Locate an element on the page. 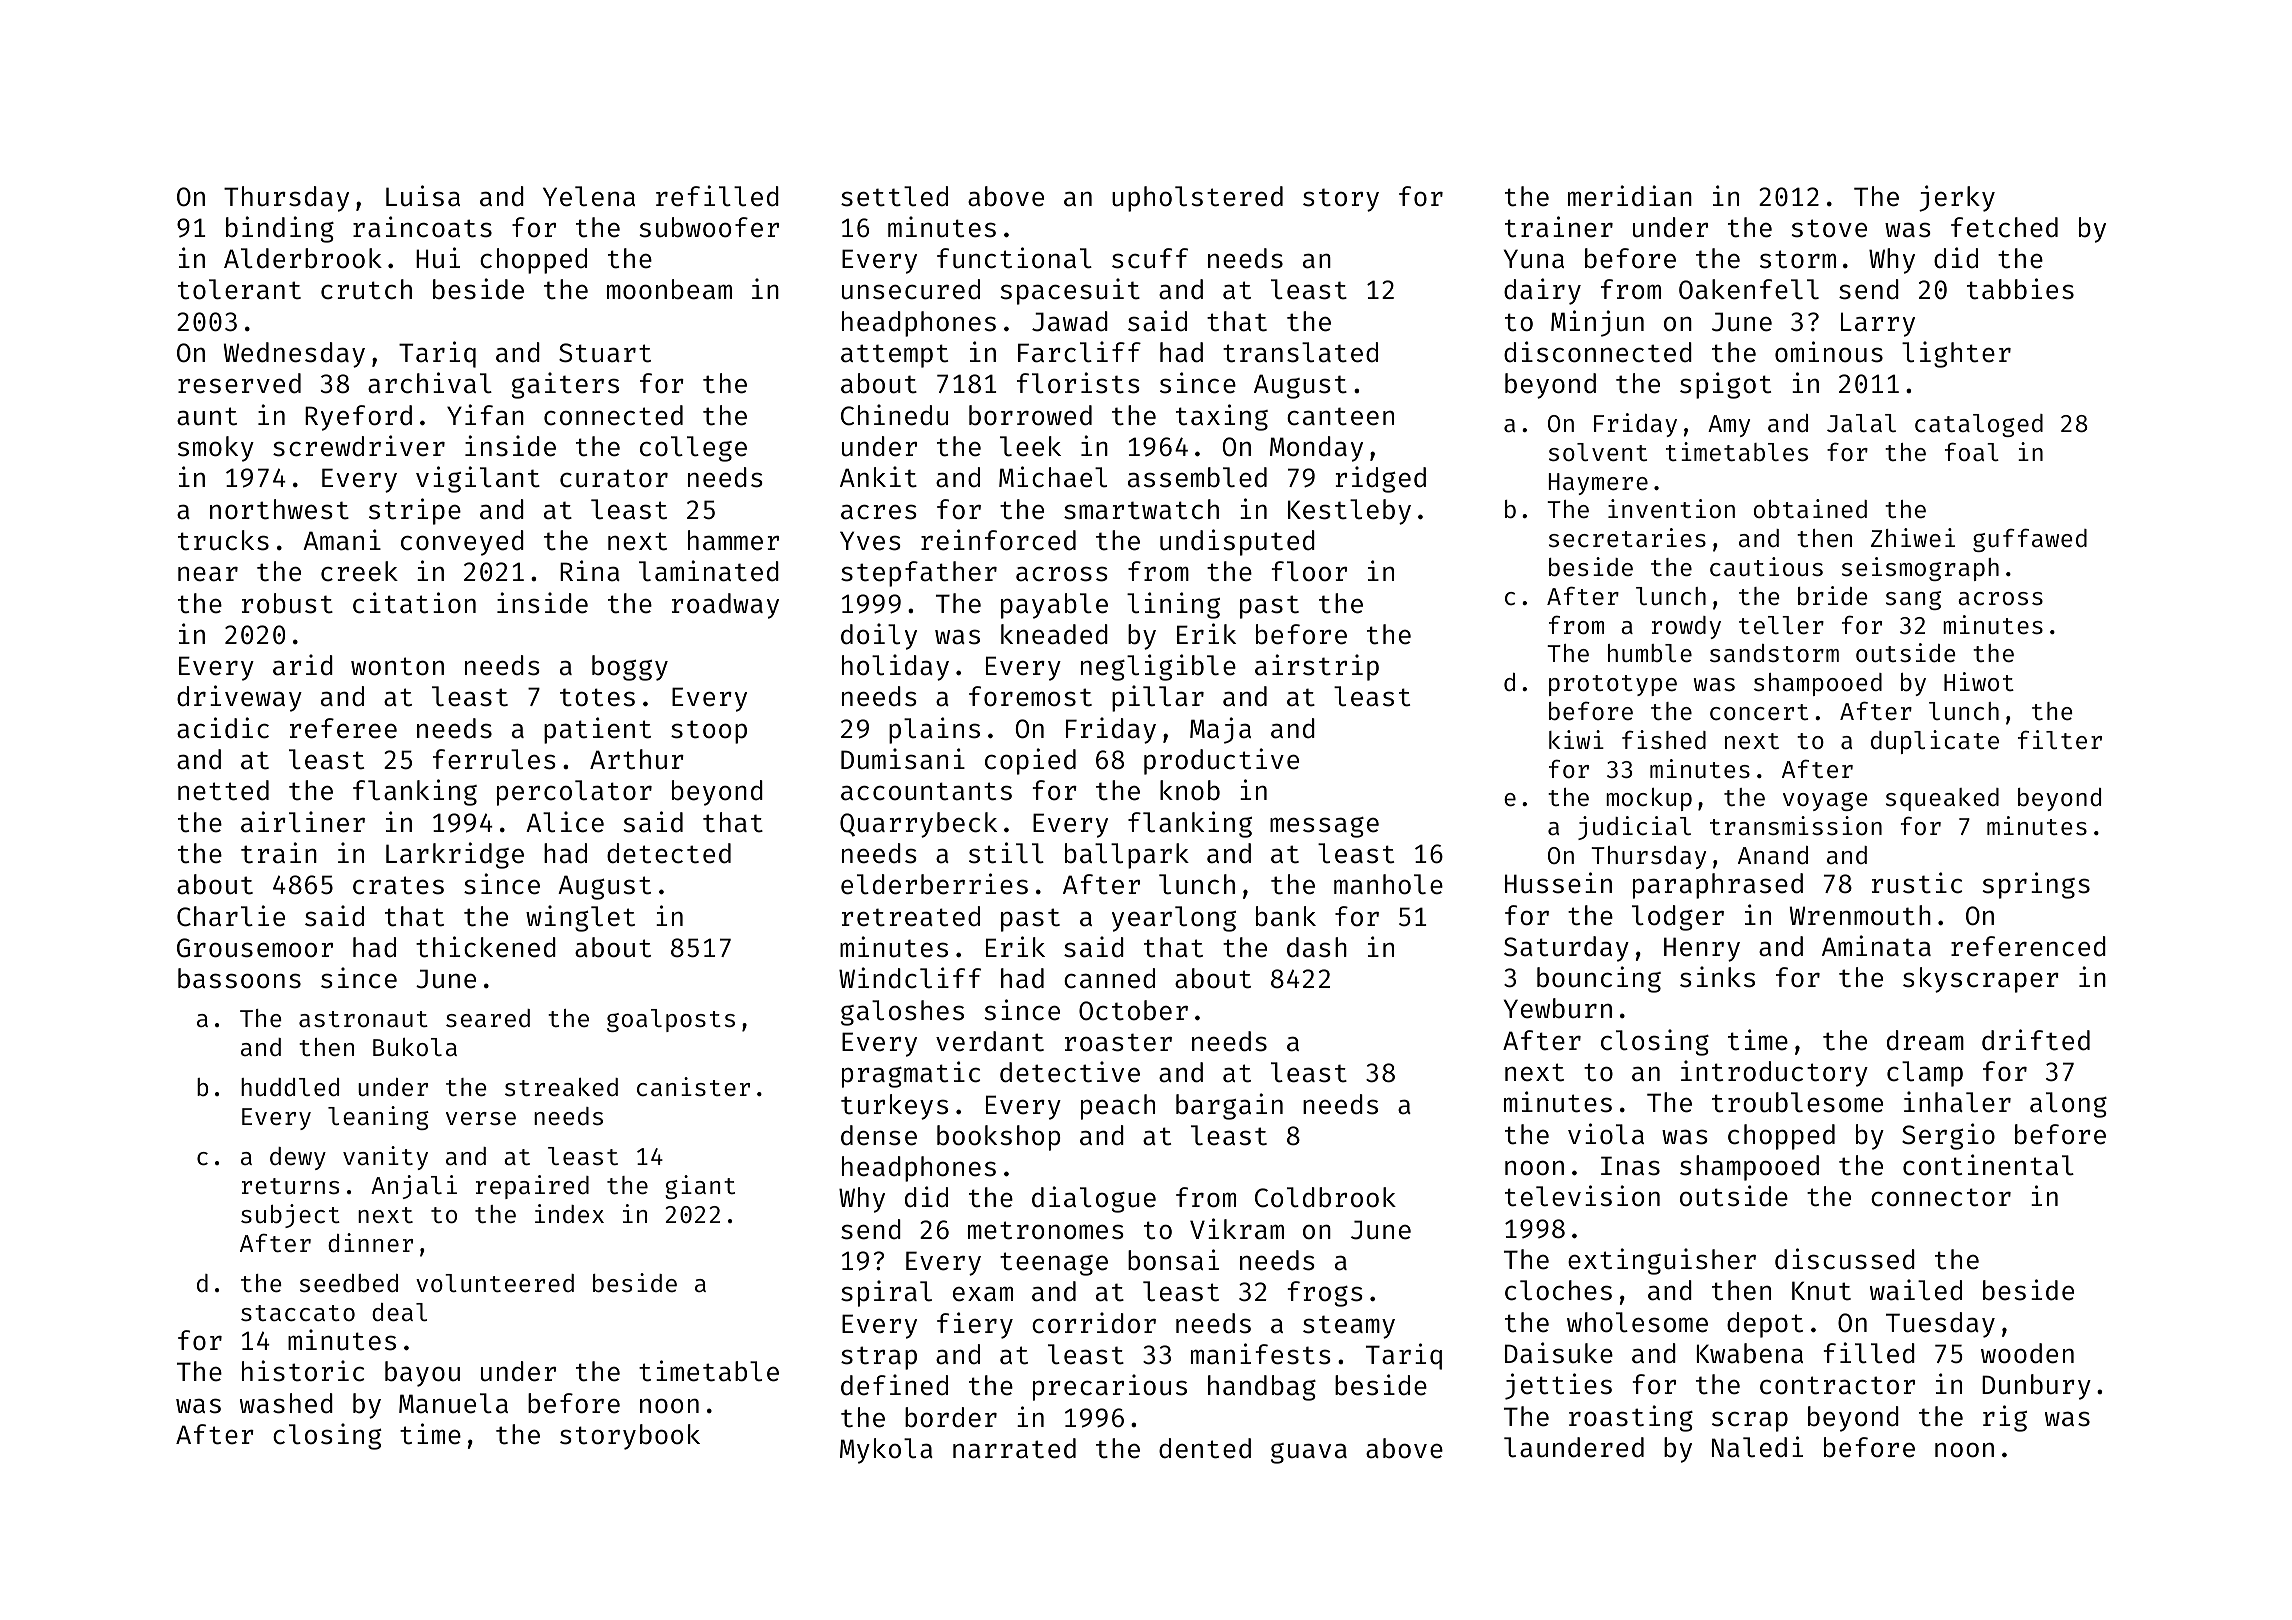 Image resolution: width=2292 pixels, height=1620 pixels. jerky is located at coordinates (1957, 198).
